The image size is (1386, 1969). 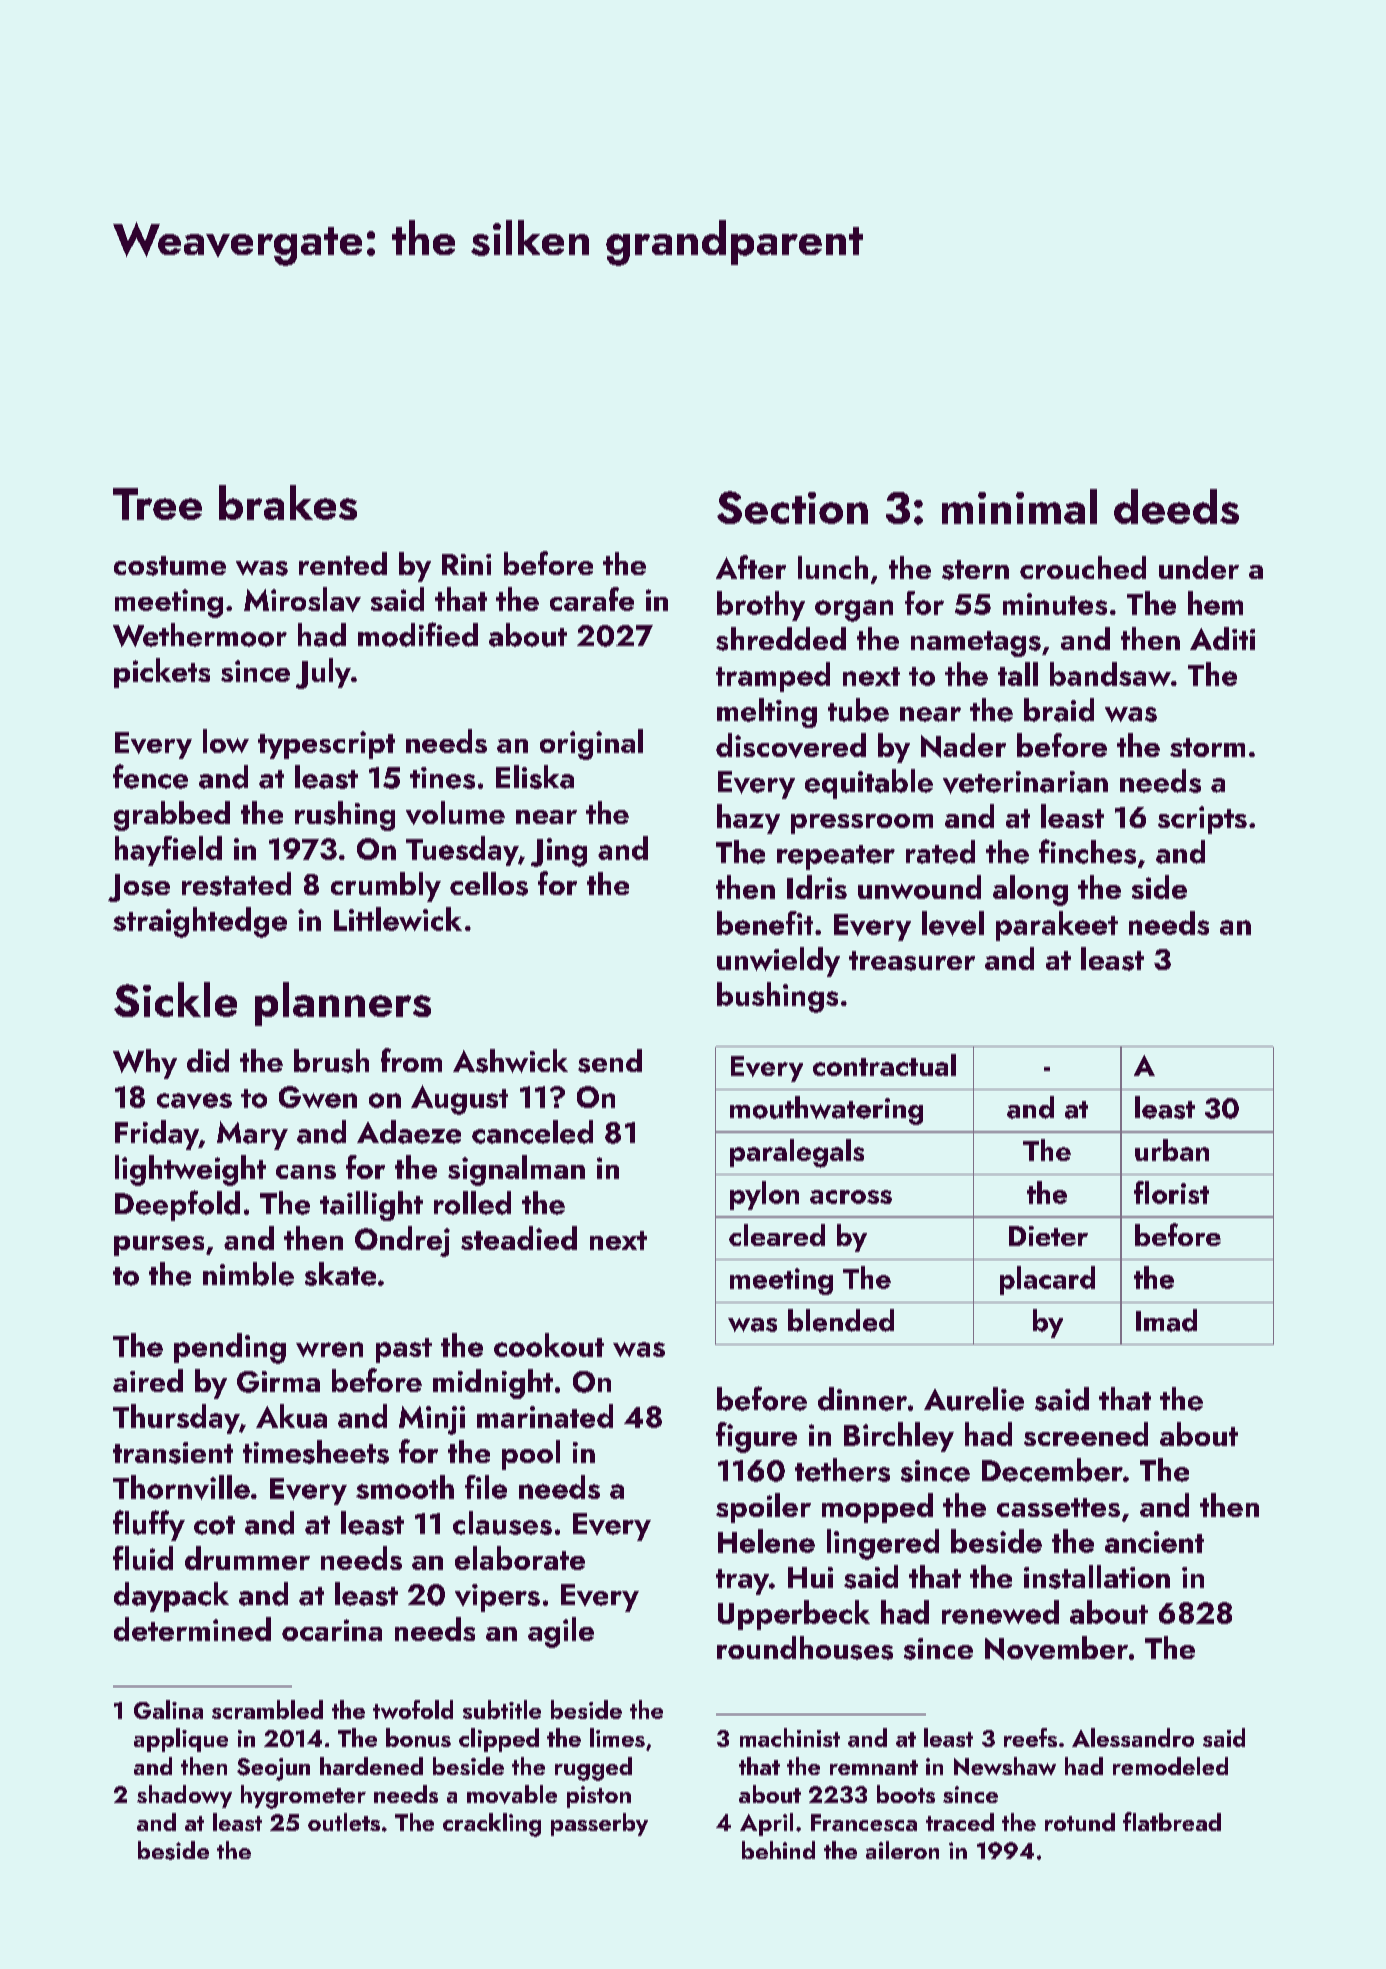 What do you see at coordinates (318, 1097) in the screenshot?
I see `Gwen` at bounding box center [318, 1097].
